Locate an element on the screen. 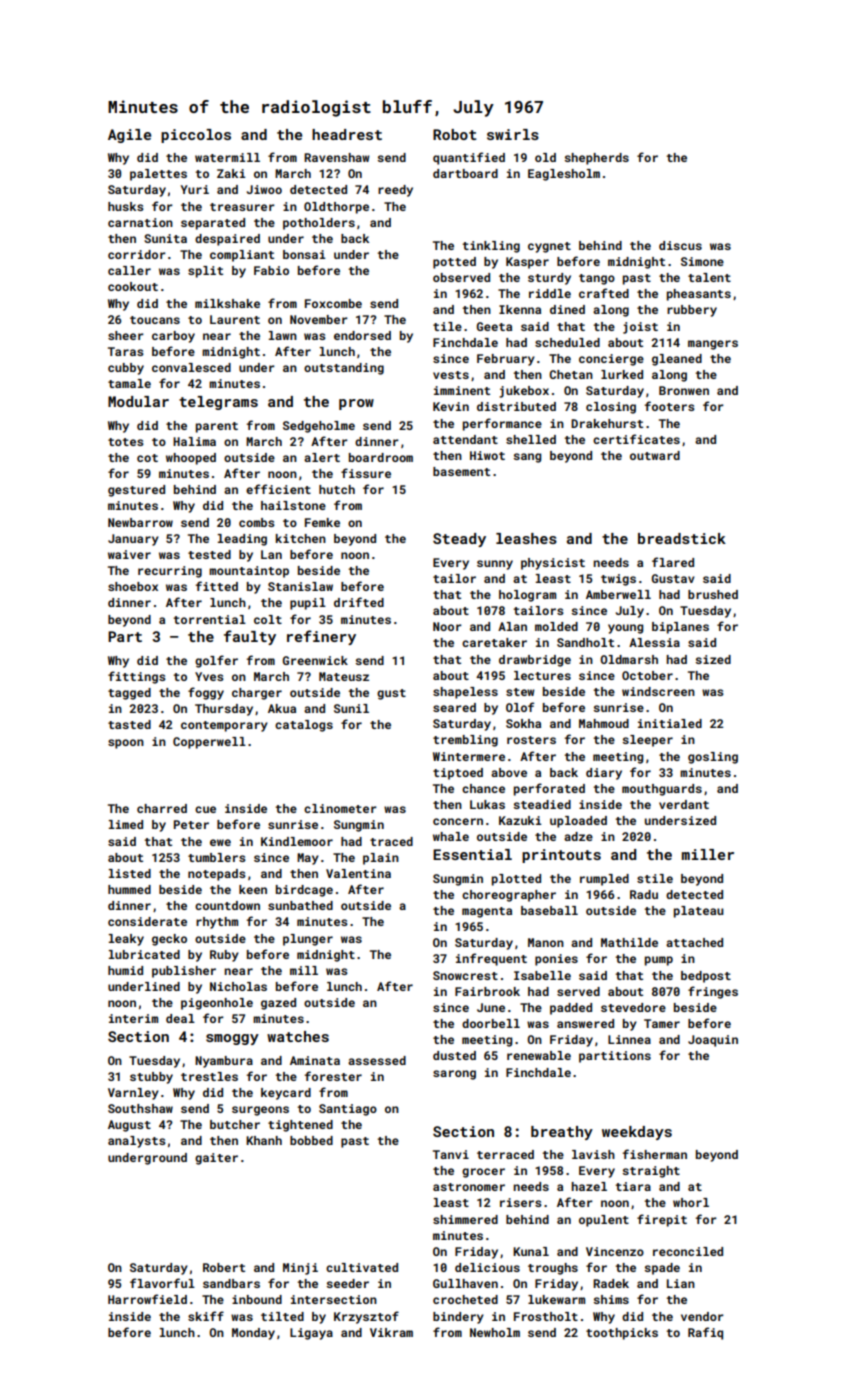 This screenshot has width=849, height=1400. Valentina is located at coordinates (358, 873).
